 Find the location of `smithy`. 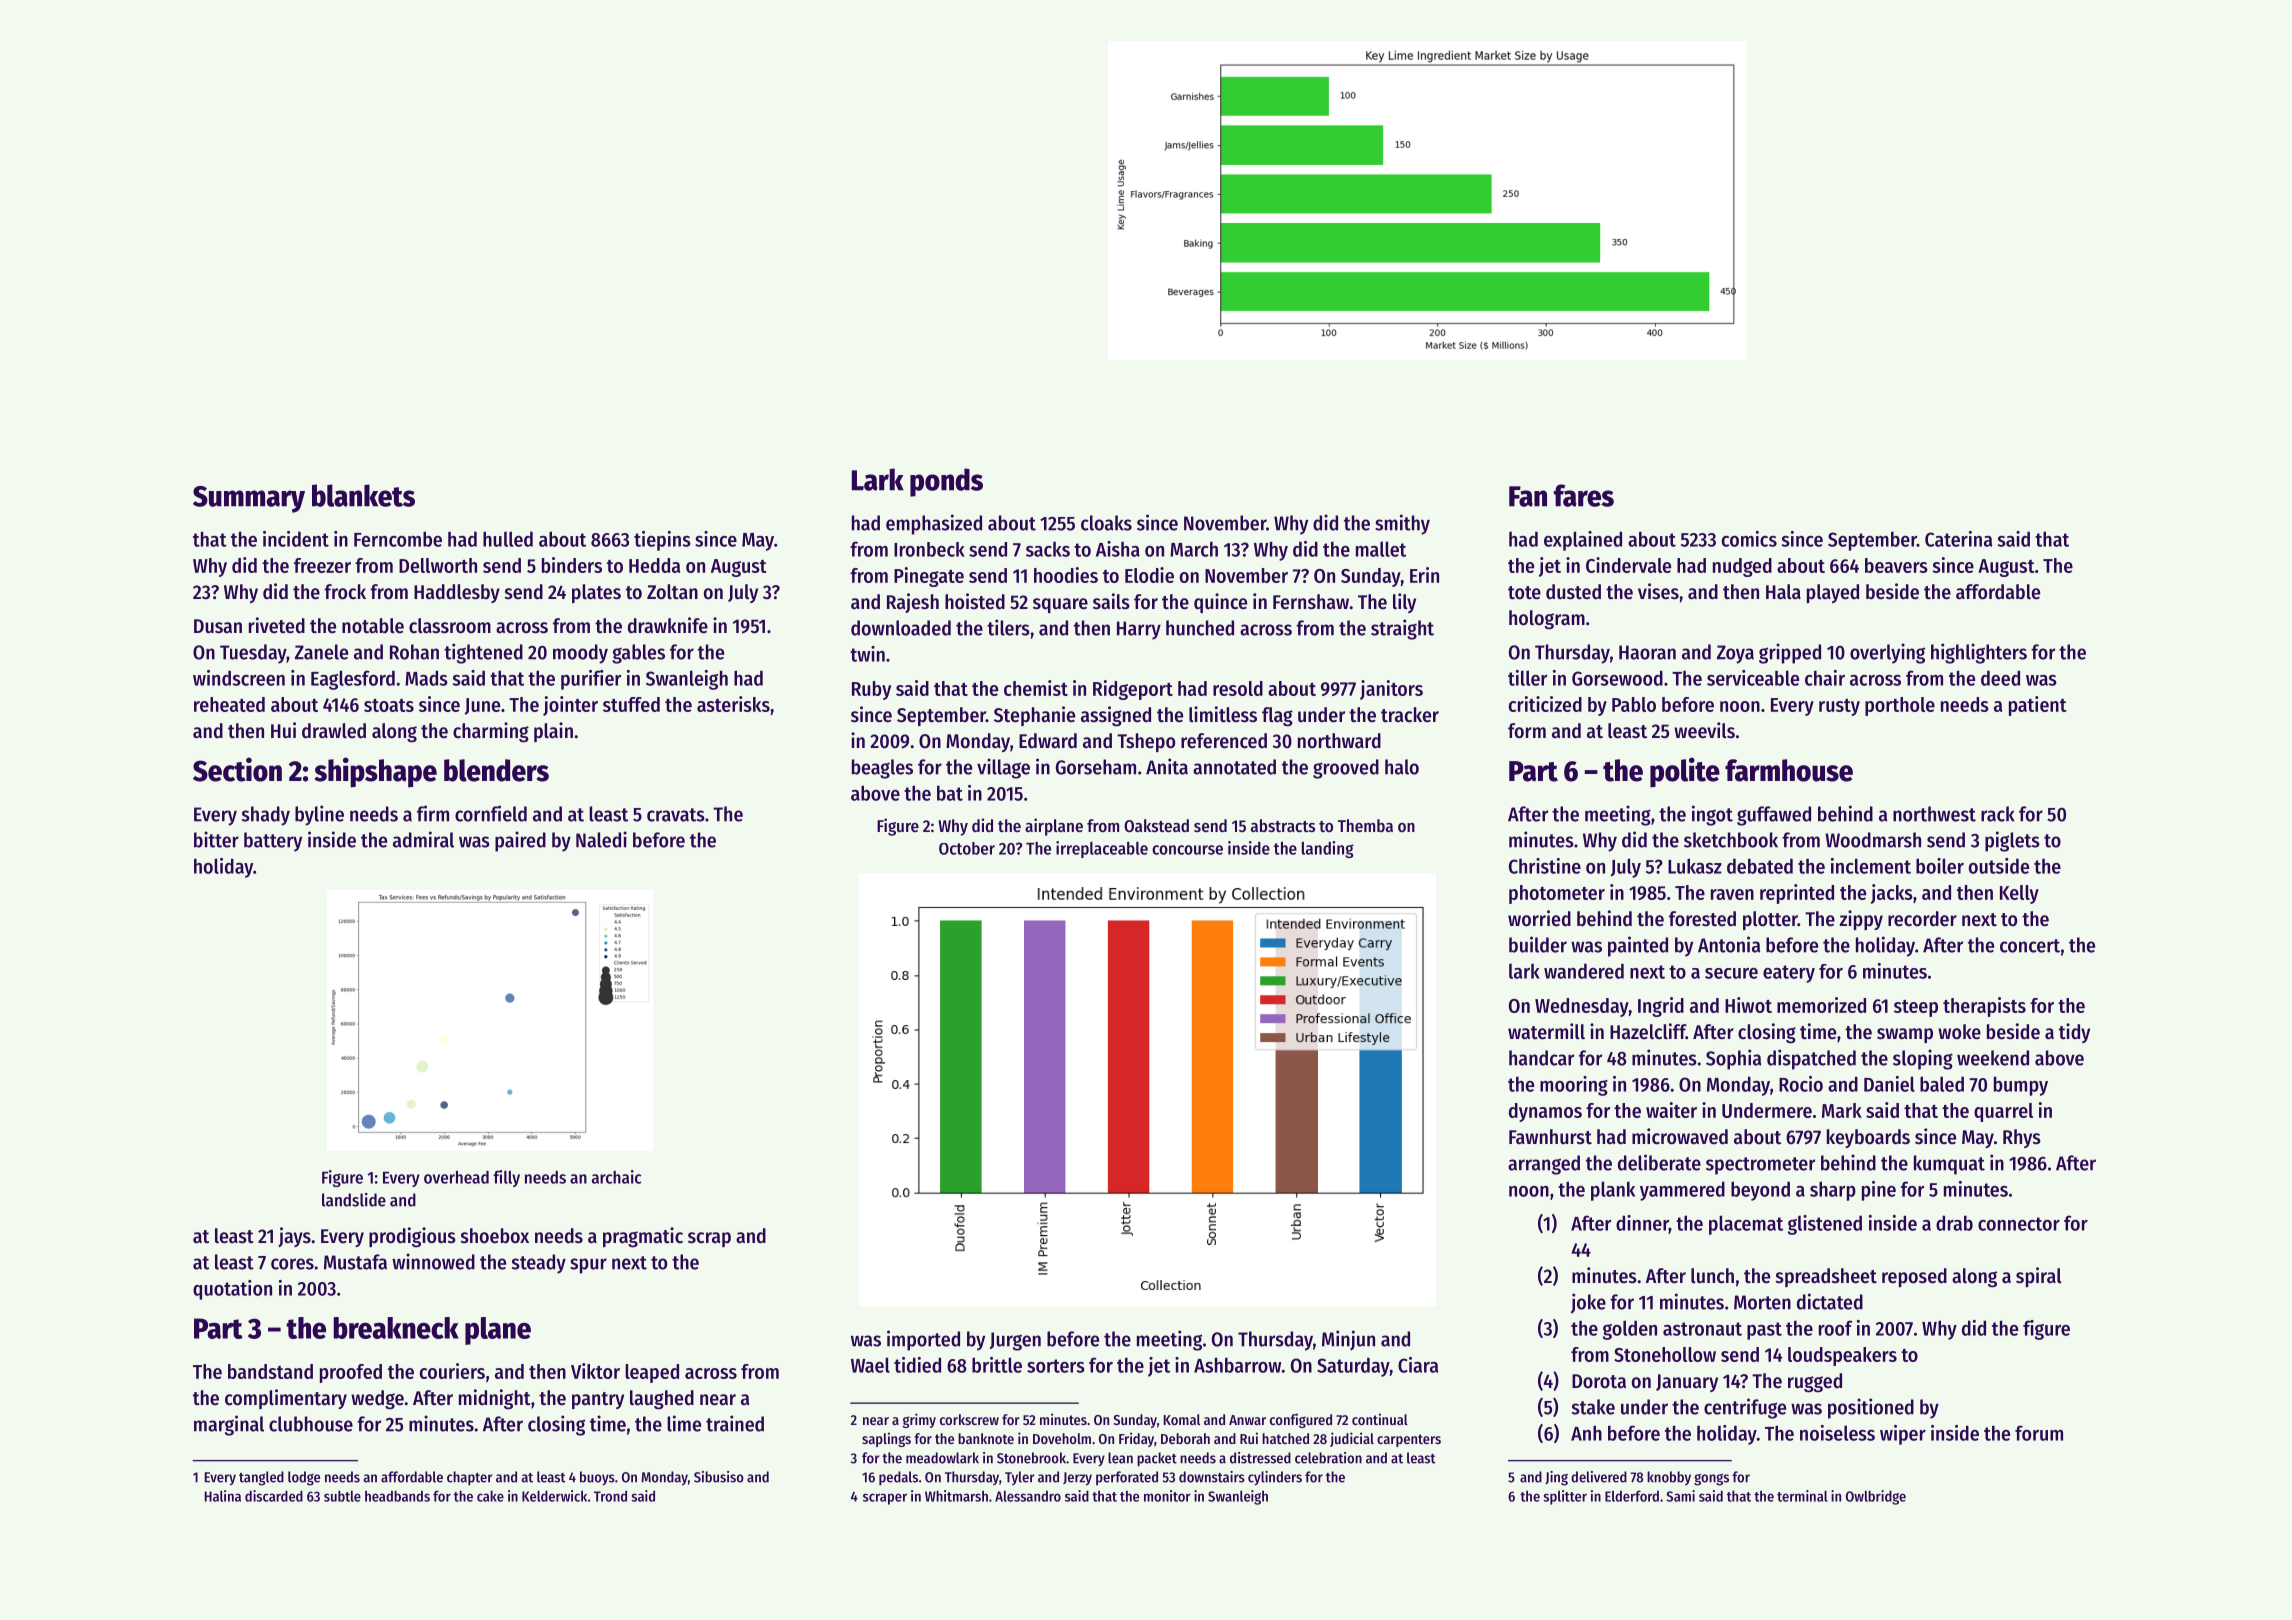

smithy is located at coordinates (1402, 524).
